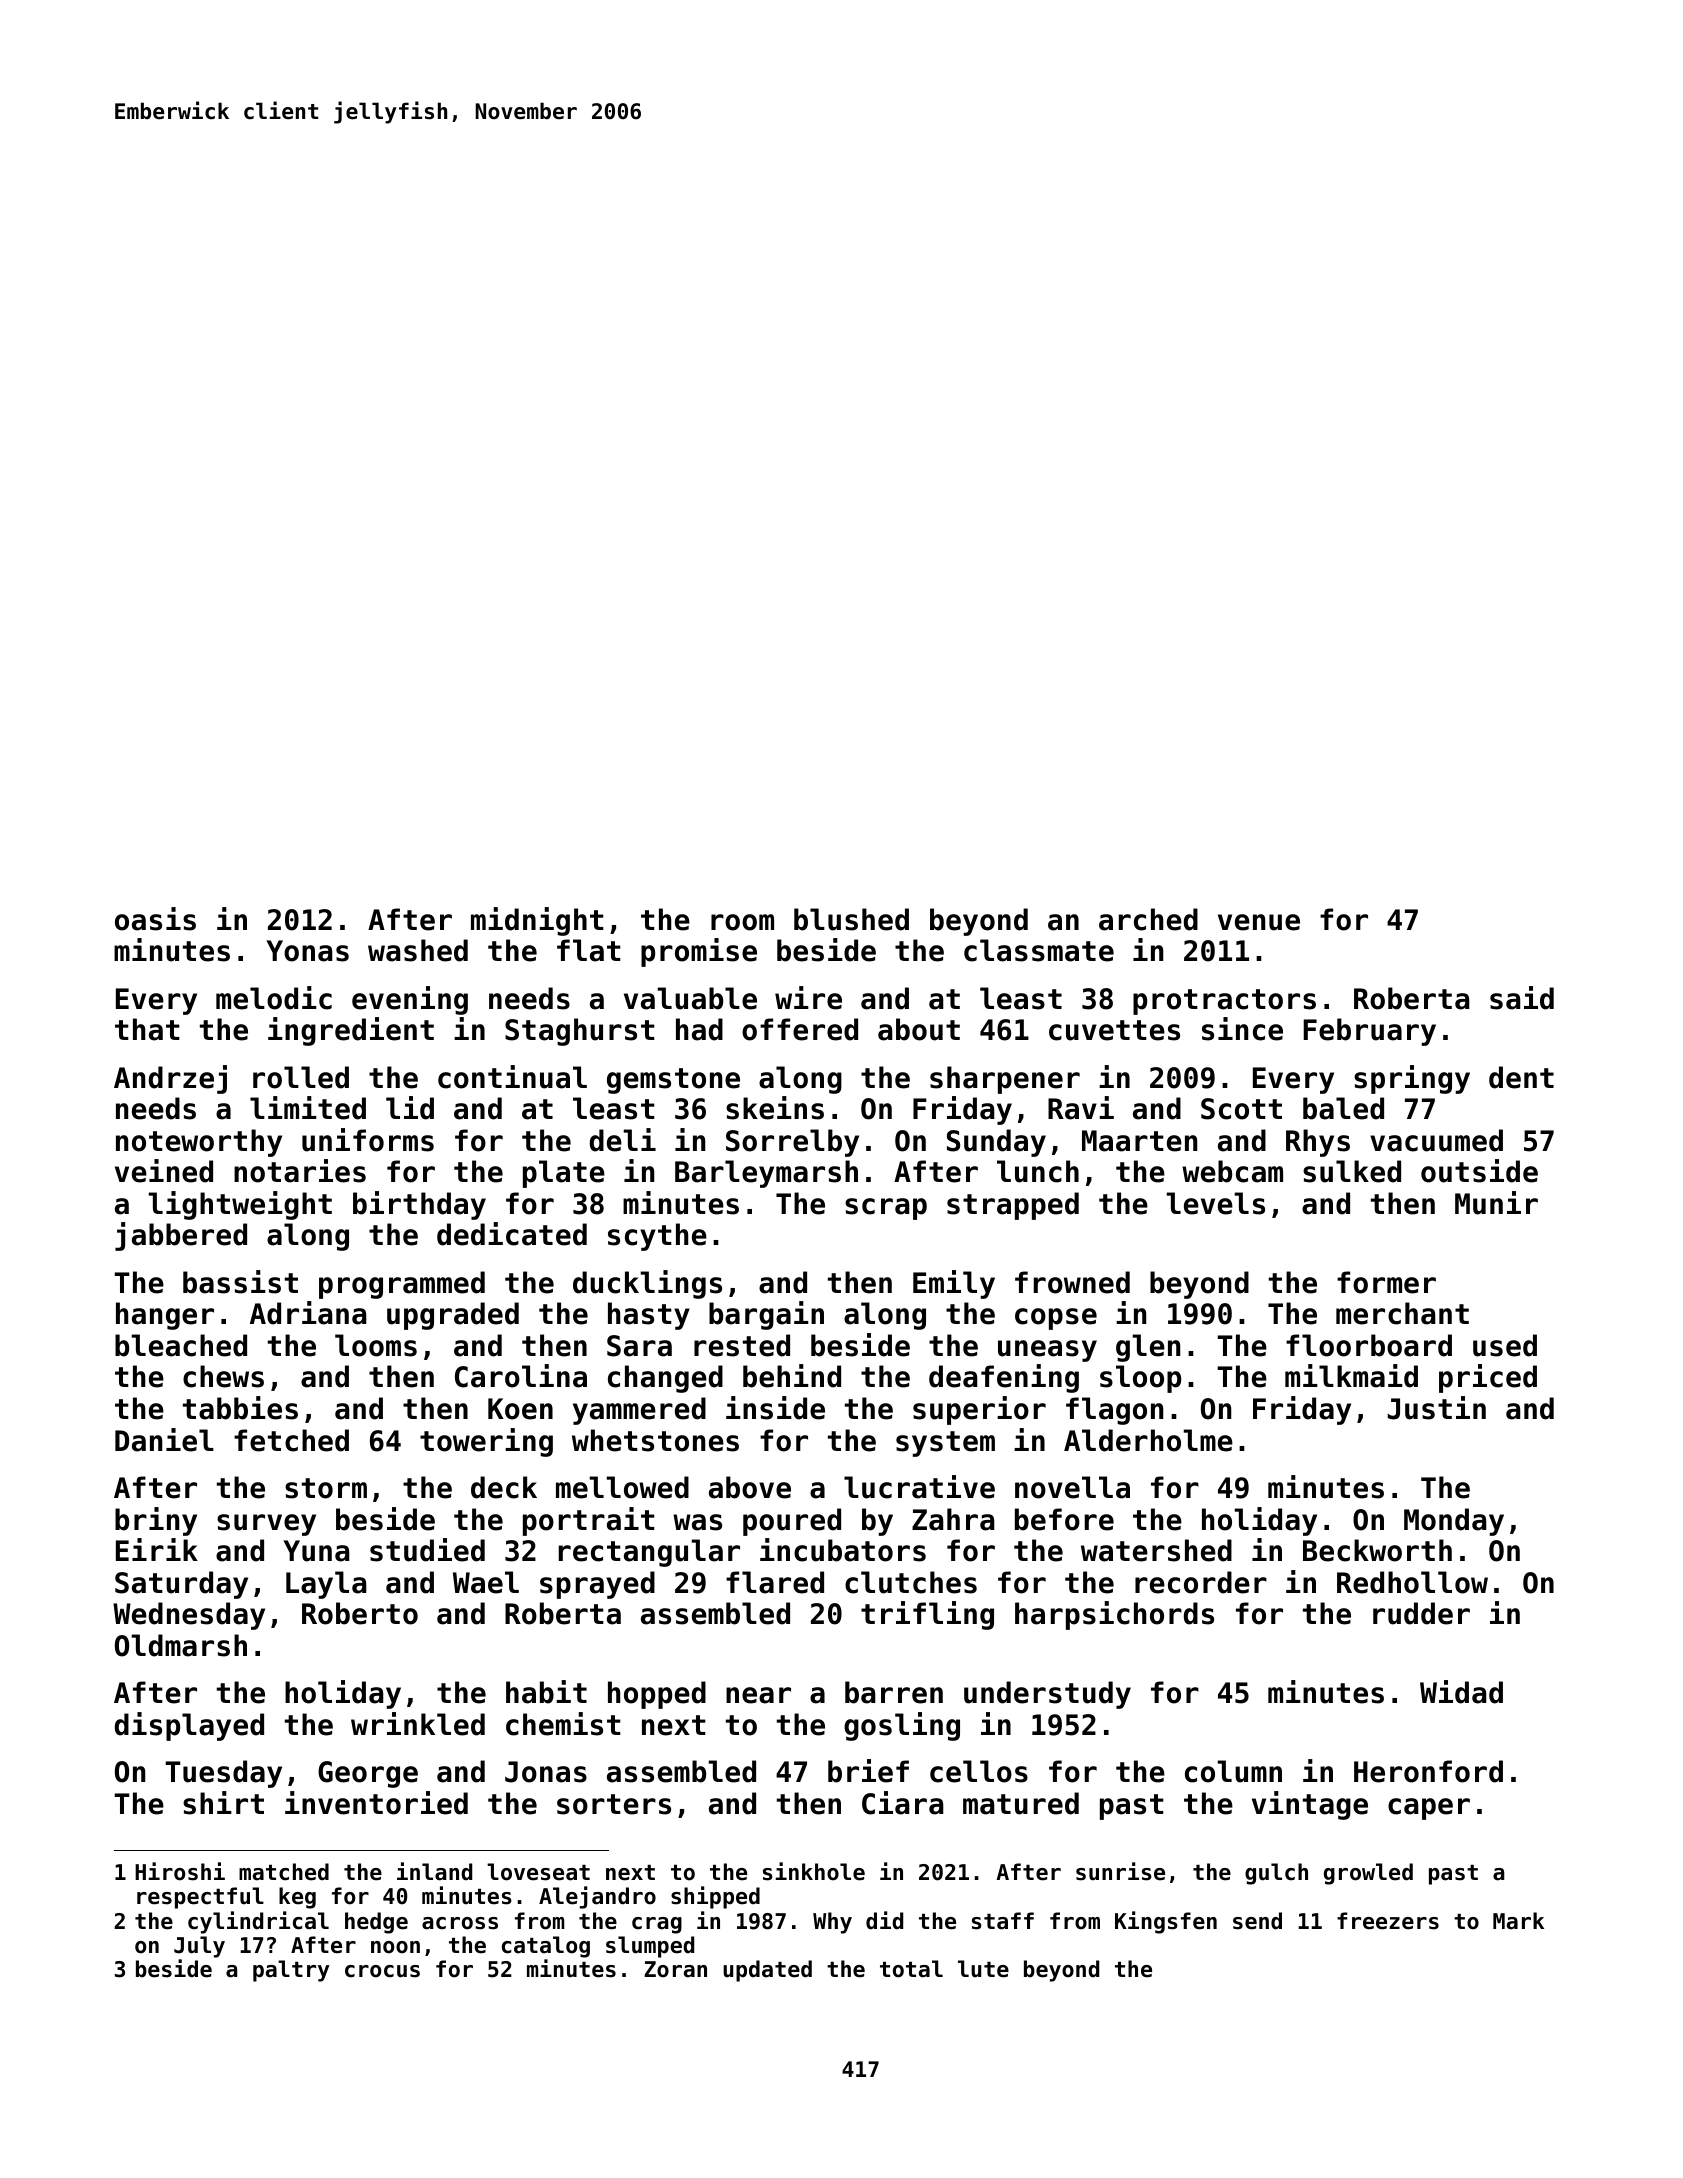 Image resolution: width=1683 pixels, height=2178 pixels. What do you see at coordinates (597, 1585) in the document?
I see `sprayed` at bounding box center [597, 1585].
